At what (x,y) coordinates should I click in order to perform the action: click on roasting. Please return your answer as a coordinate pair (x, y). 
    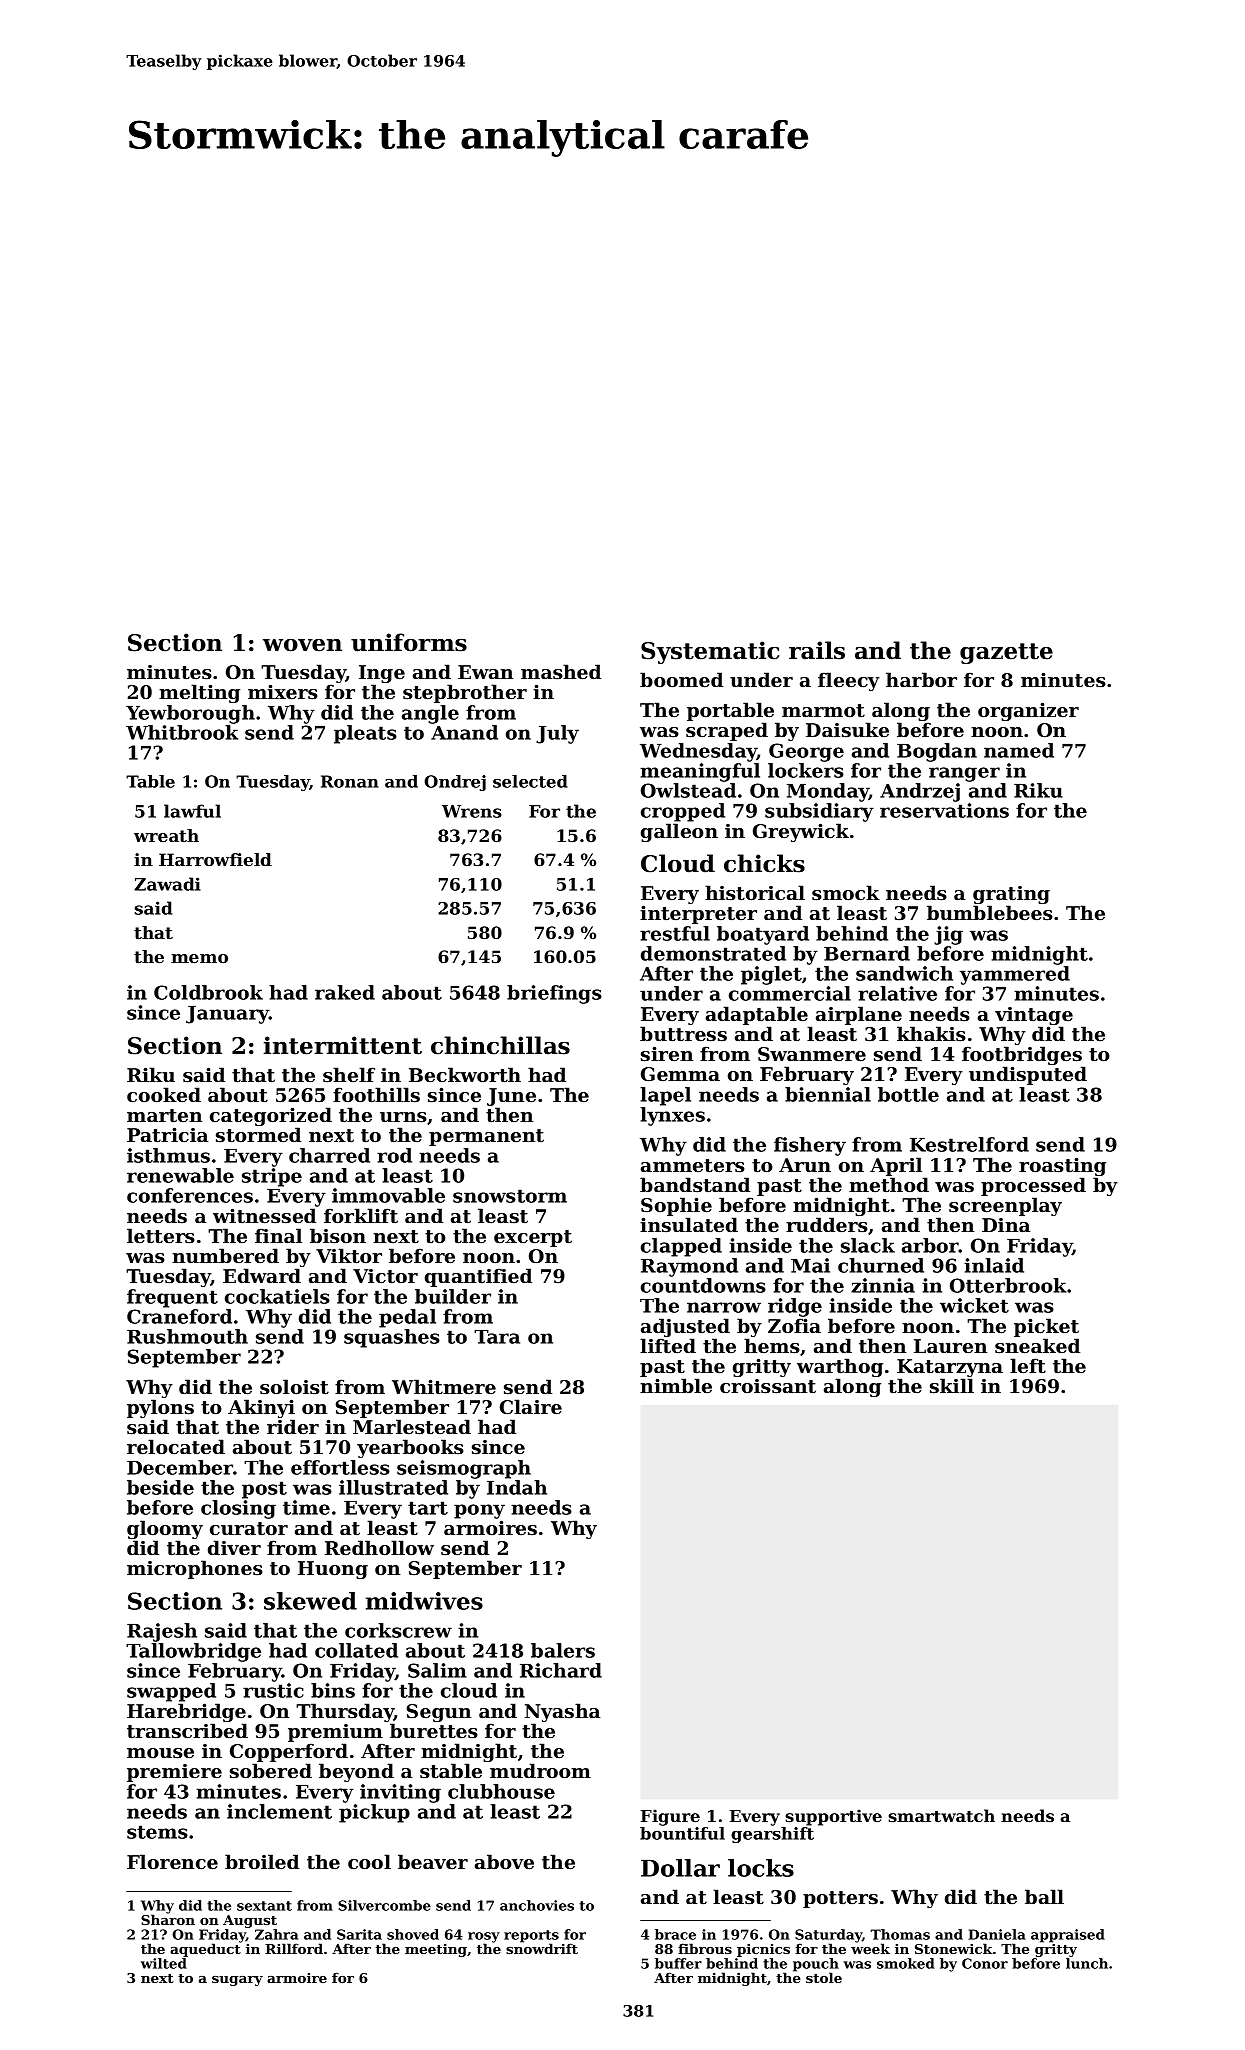
    Looking at the image, I should click on (1062, 1166).
